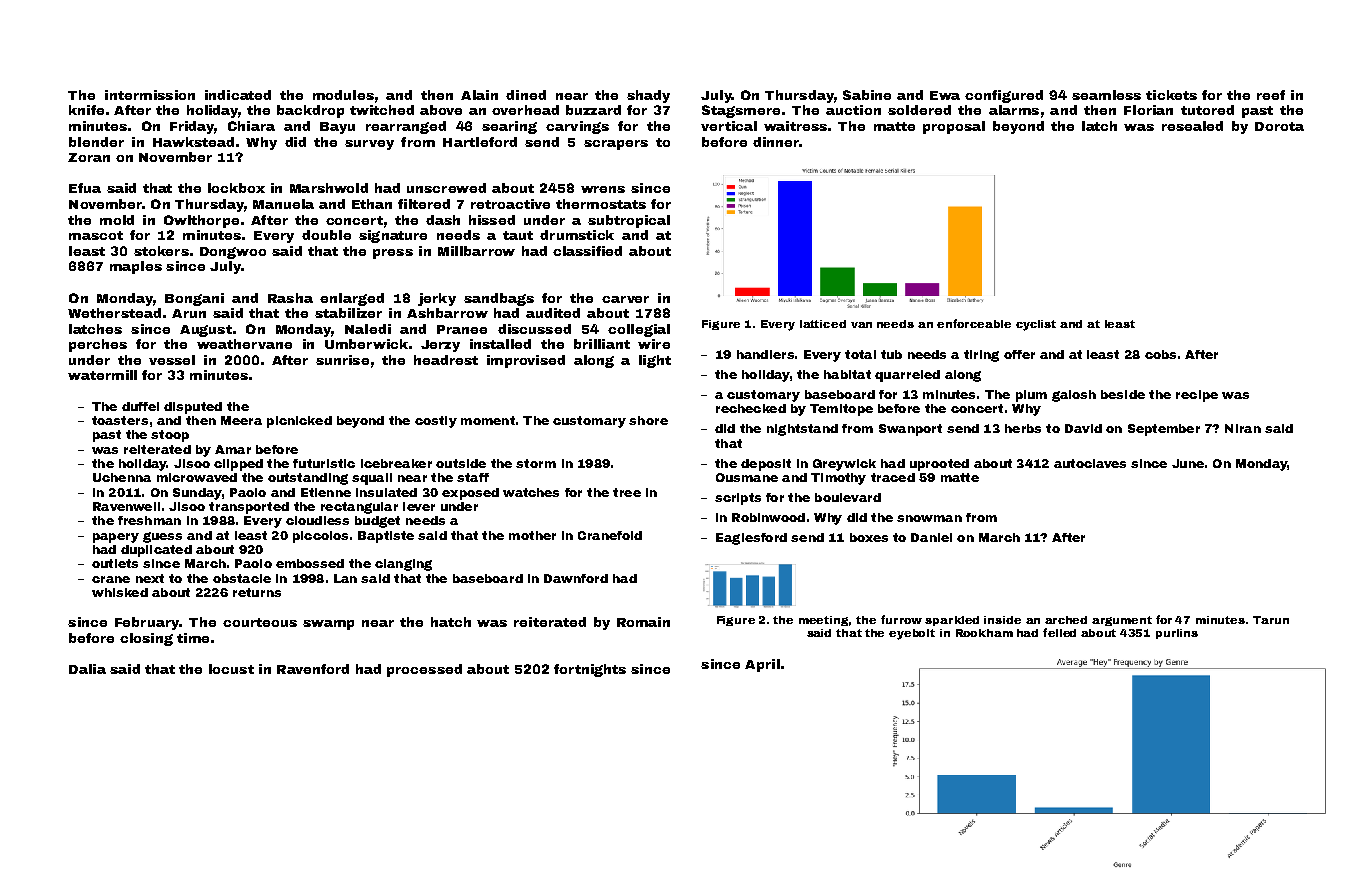 The image size is (1372, 887). What do you see at coordinates (231, 669) in the image?
I see `locust` at bounding box center [231, 669].
